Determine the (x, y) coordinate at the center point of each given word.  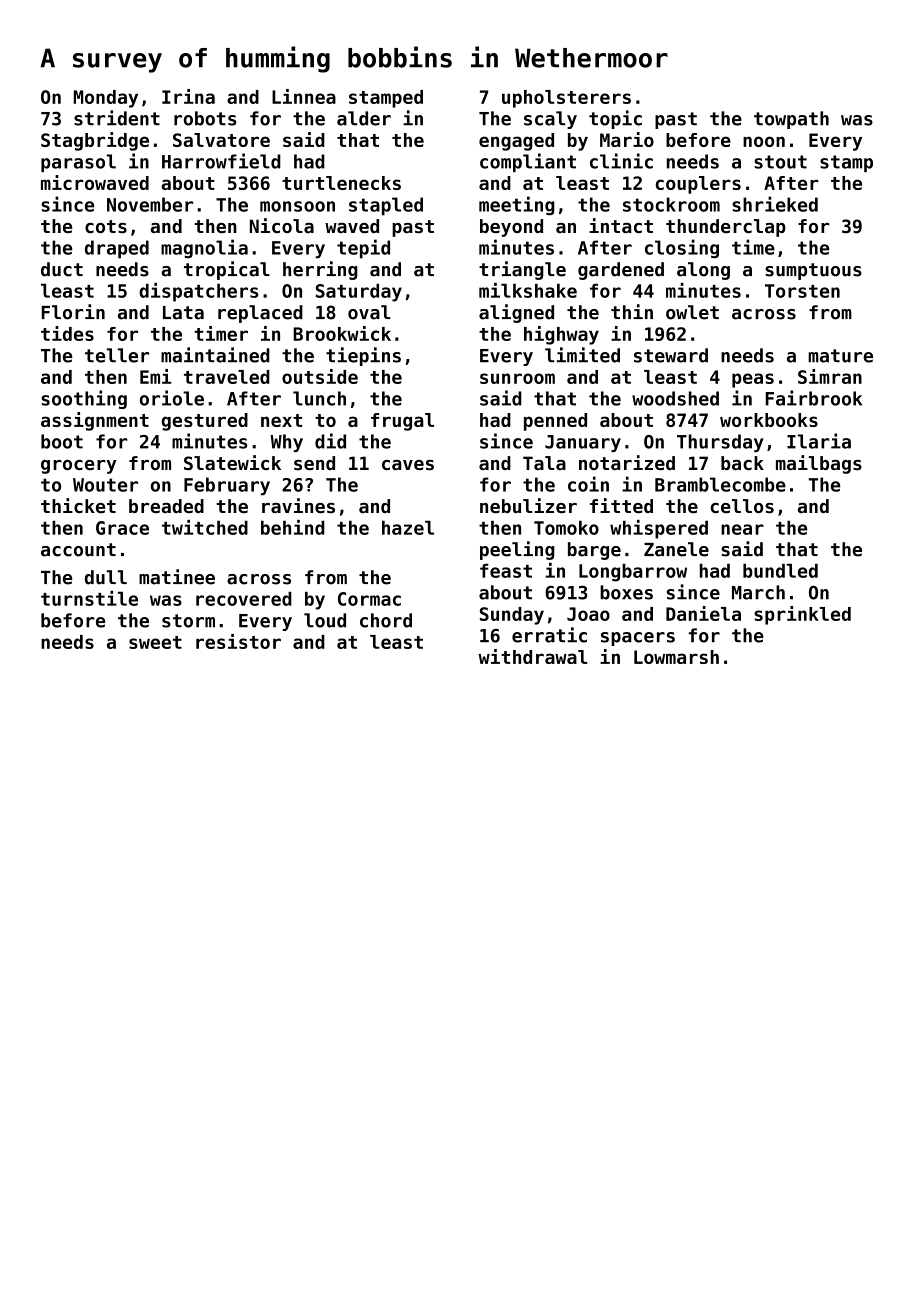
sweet (155, 642)
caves (408, 465)
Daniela (703, 613)
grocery (79, 467)
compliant (528, 162)
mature (840, 356)
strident (117, 118)
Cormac (369, 599)
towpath (791, 120)
